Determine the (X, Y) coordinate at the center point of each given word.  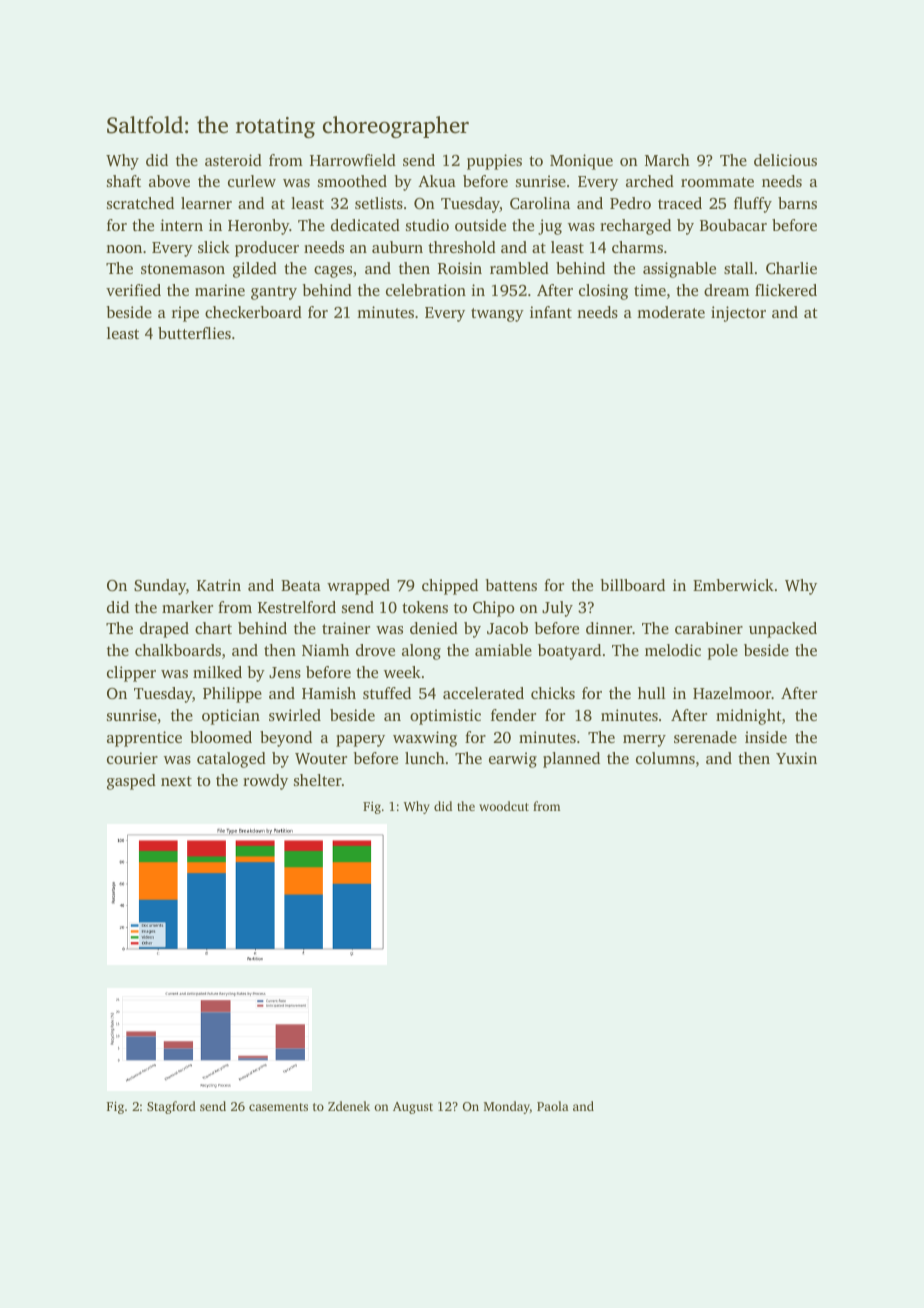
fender (513, 715)
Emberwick (733, 585)
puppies (494, 162)
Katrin (219, 585)
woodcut (504, 806)
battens (511, 585)
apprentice (144, 739)
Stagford (171, 1107)
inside (766, 737)
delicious (785, 160)
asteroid (233, 160)
